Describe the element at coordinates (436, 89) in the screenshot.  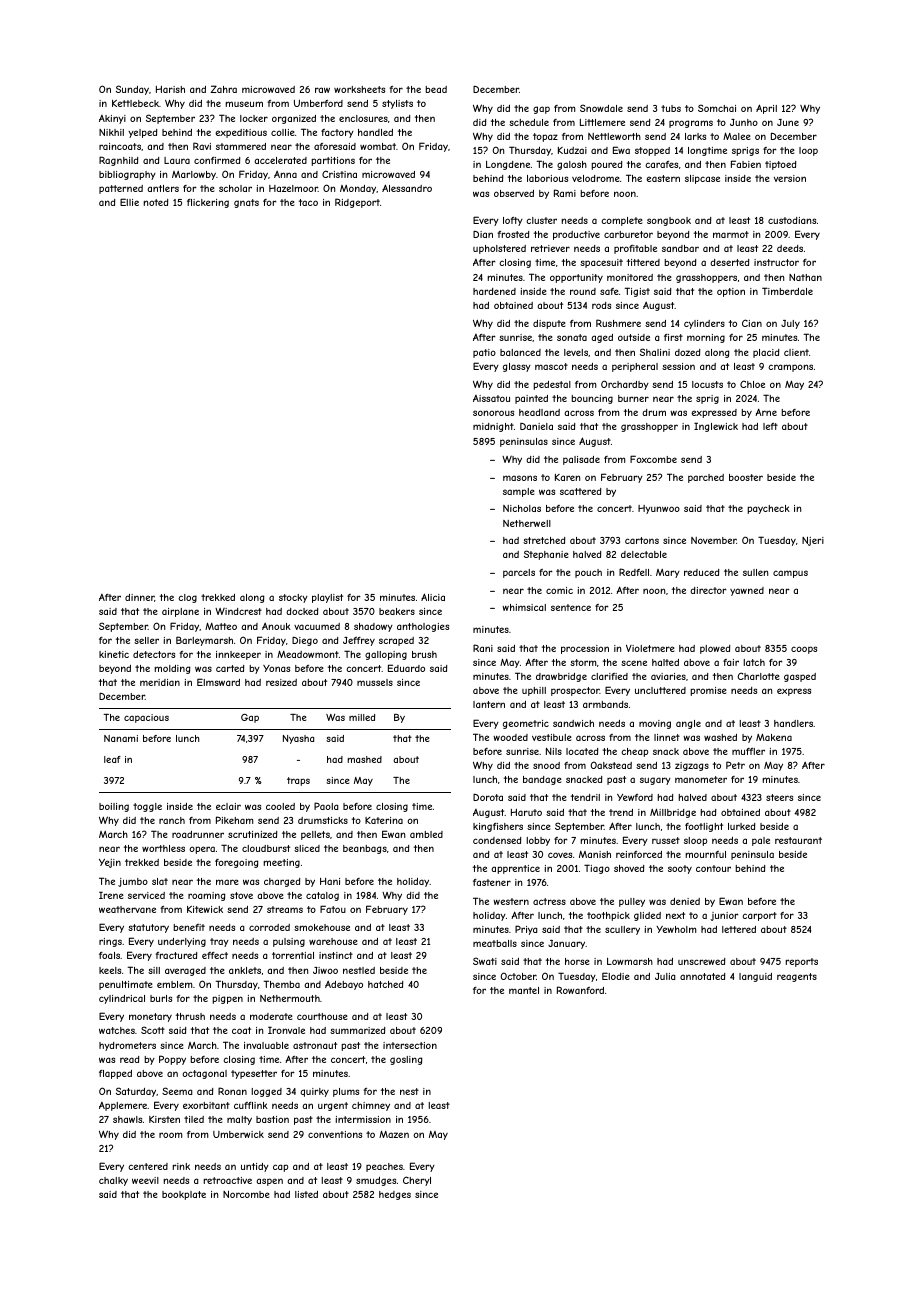
I see `bead` at that location.
